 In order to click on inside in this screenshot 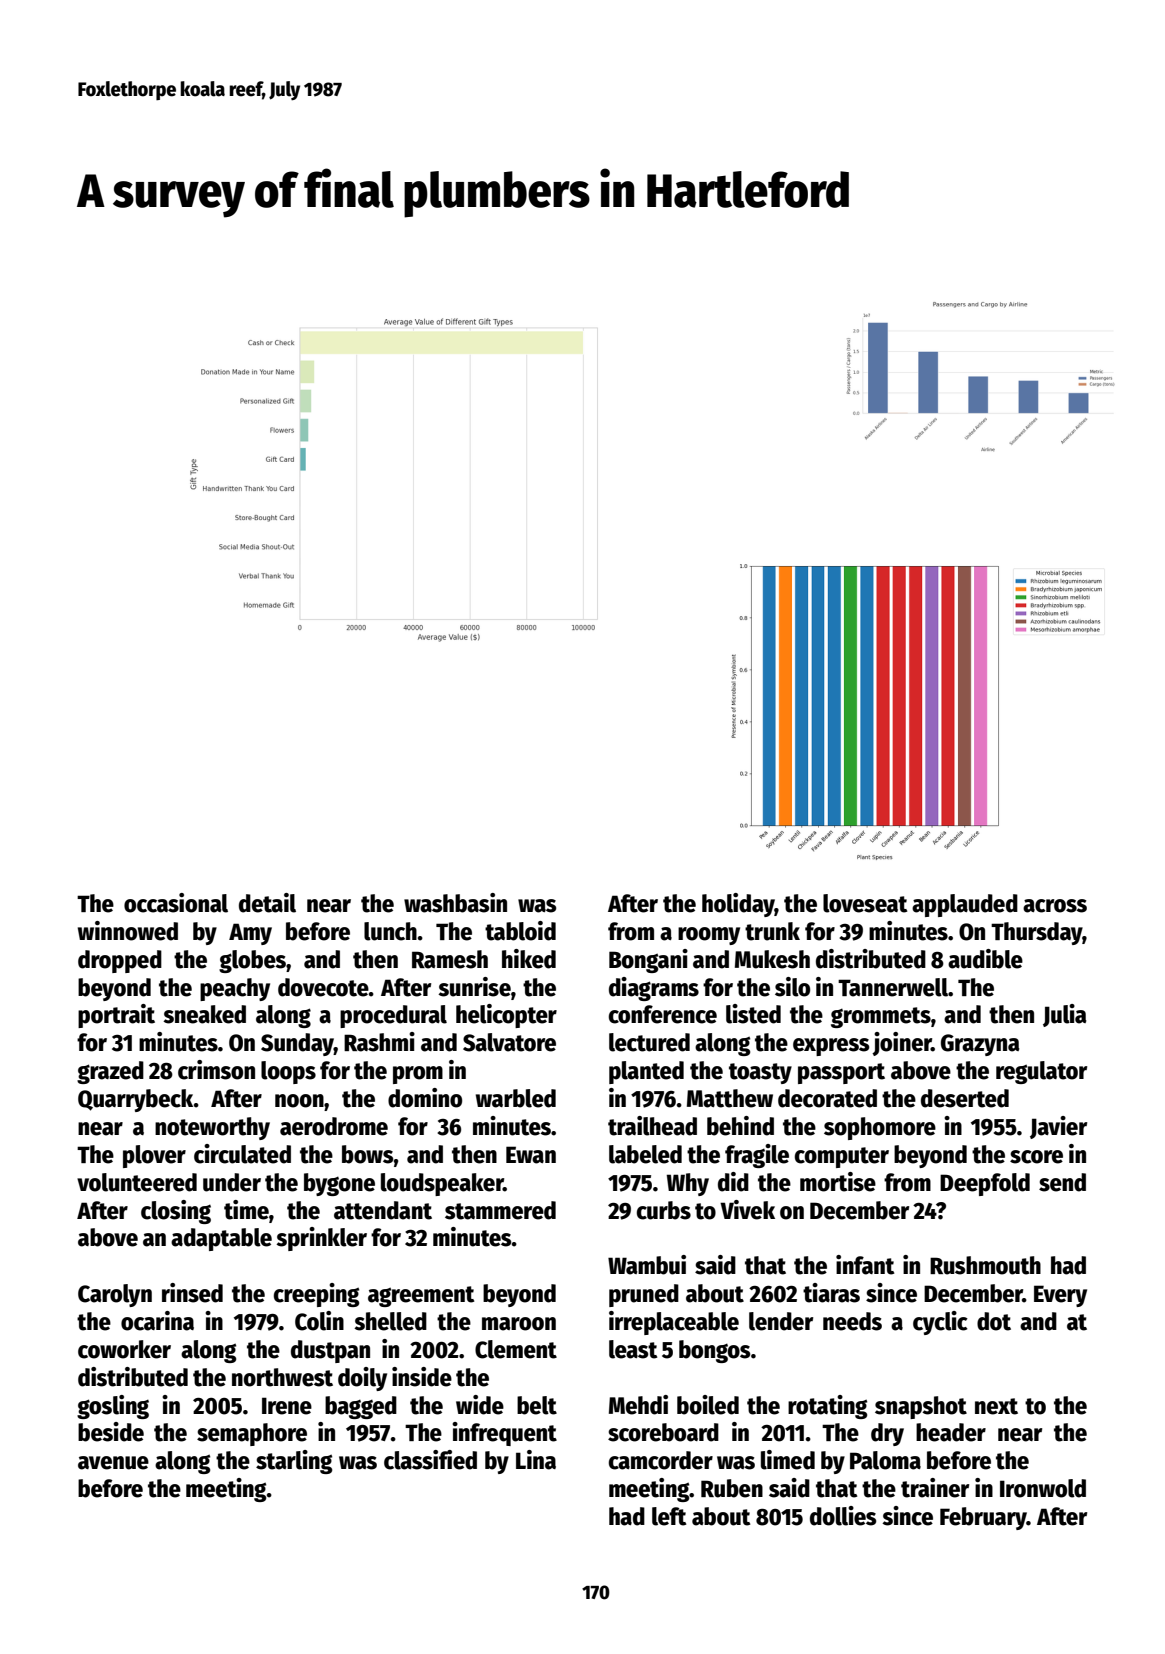, I will do `click(422, 1377)`.
